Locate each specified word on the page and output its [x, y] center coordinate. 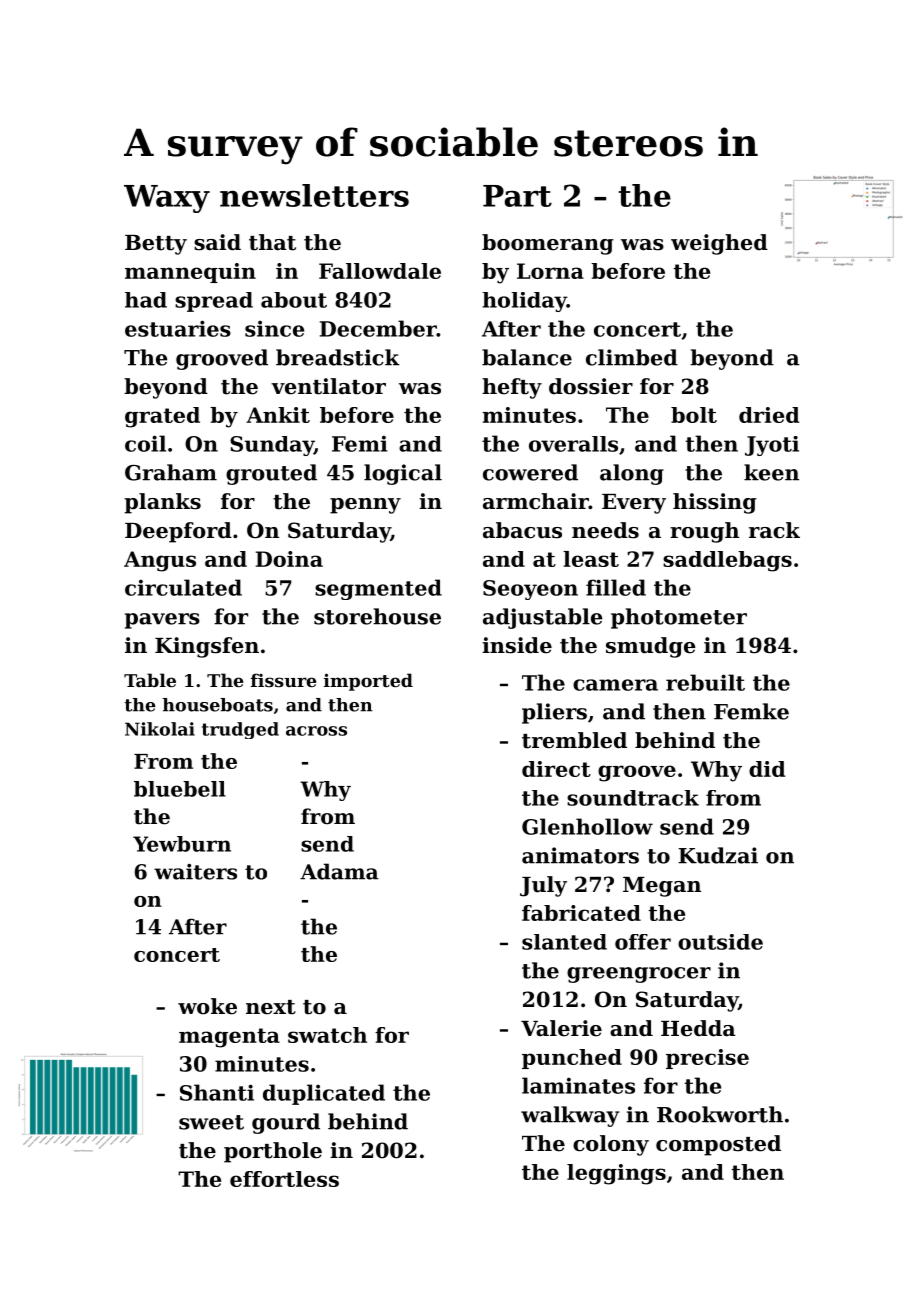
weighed [719, 244]
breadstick [338, 357]
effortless [284, 1179]
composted [718, 1145]
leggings [616, 1174]
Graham [171, 472]
